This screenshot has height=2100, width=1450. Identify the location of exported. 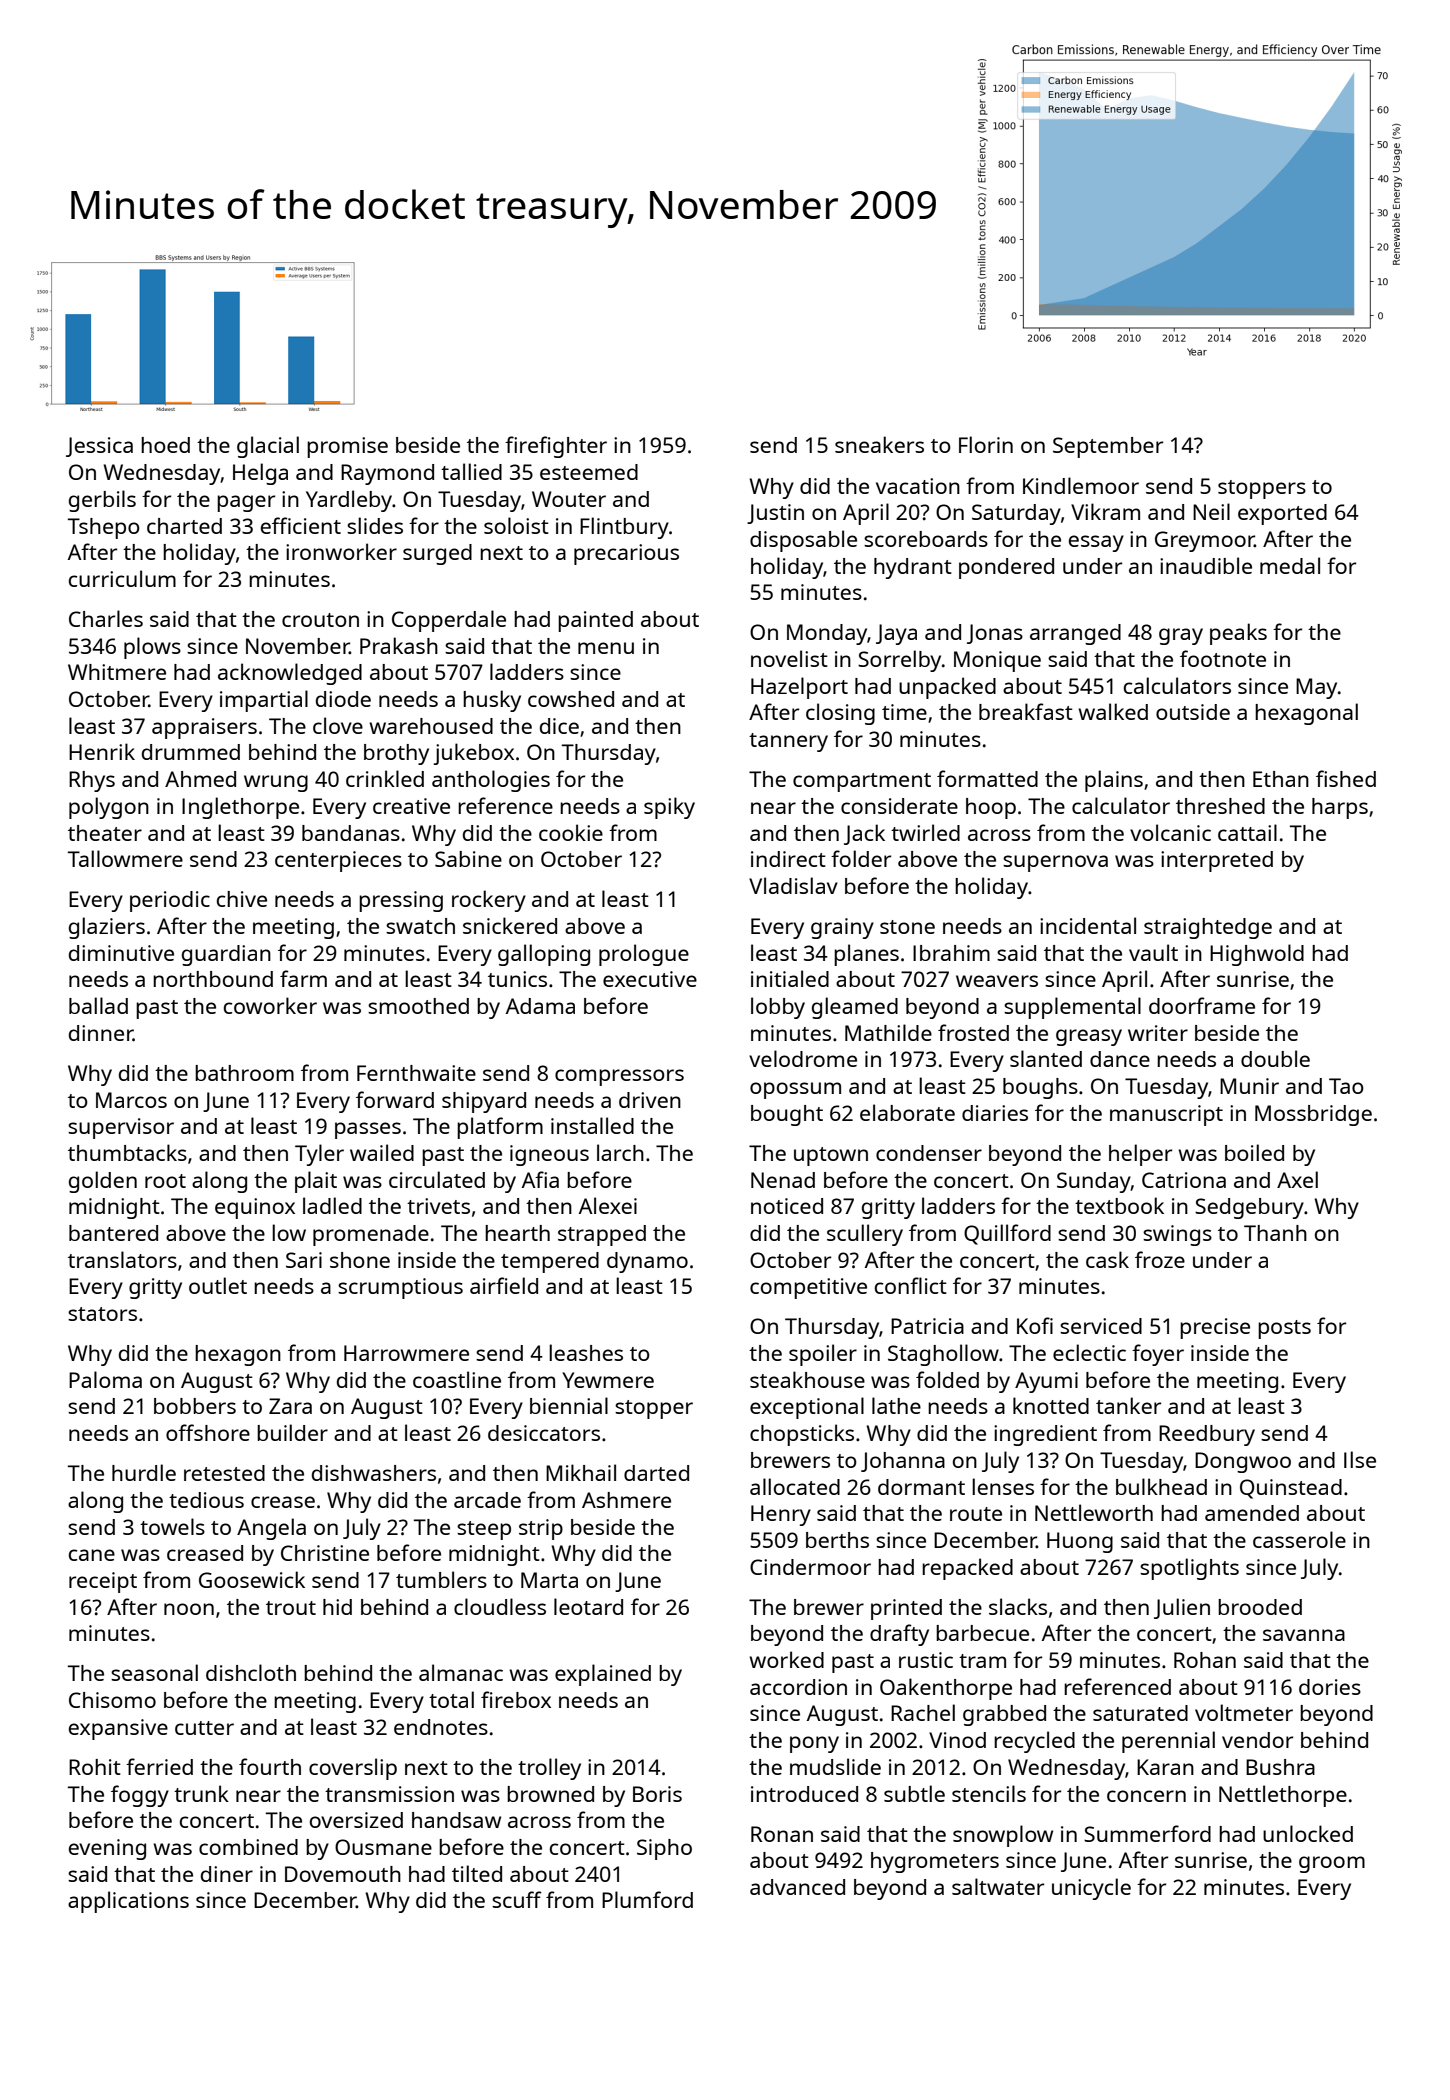
(1282, 514).
